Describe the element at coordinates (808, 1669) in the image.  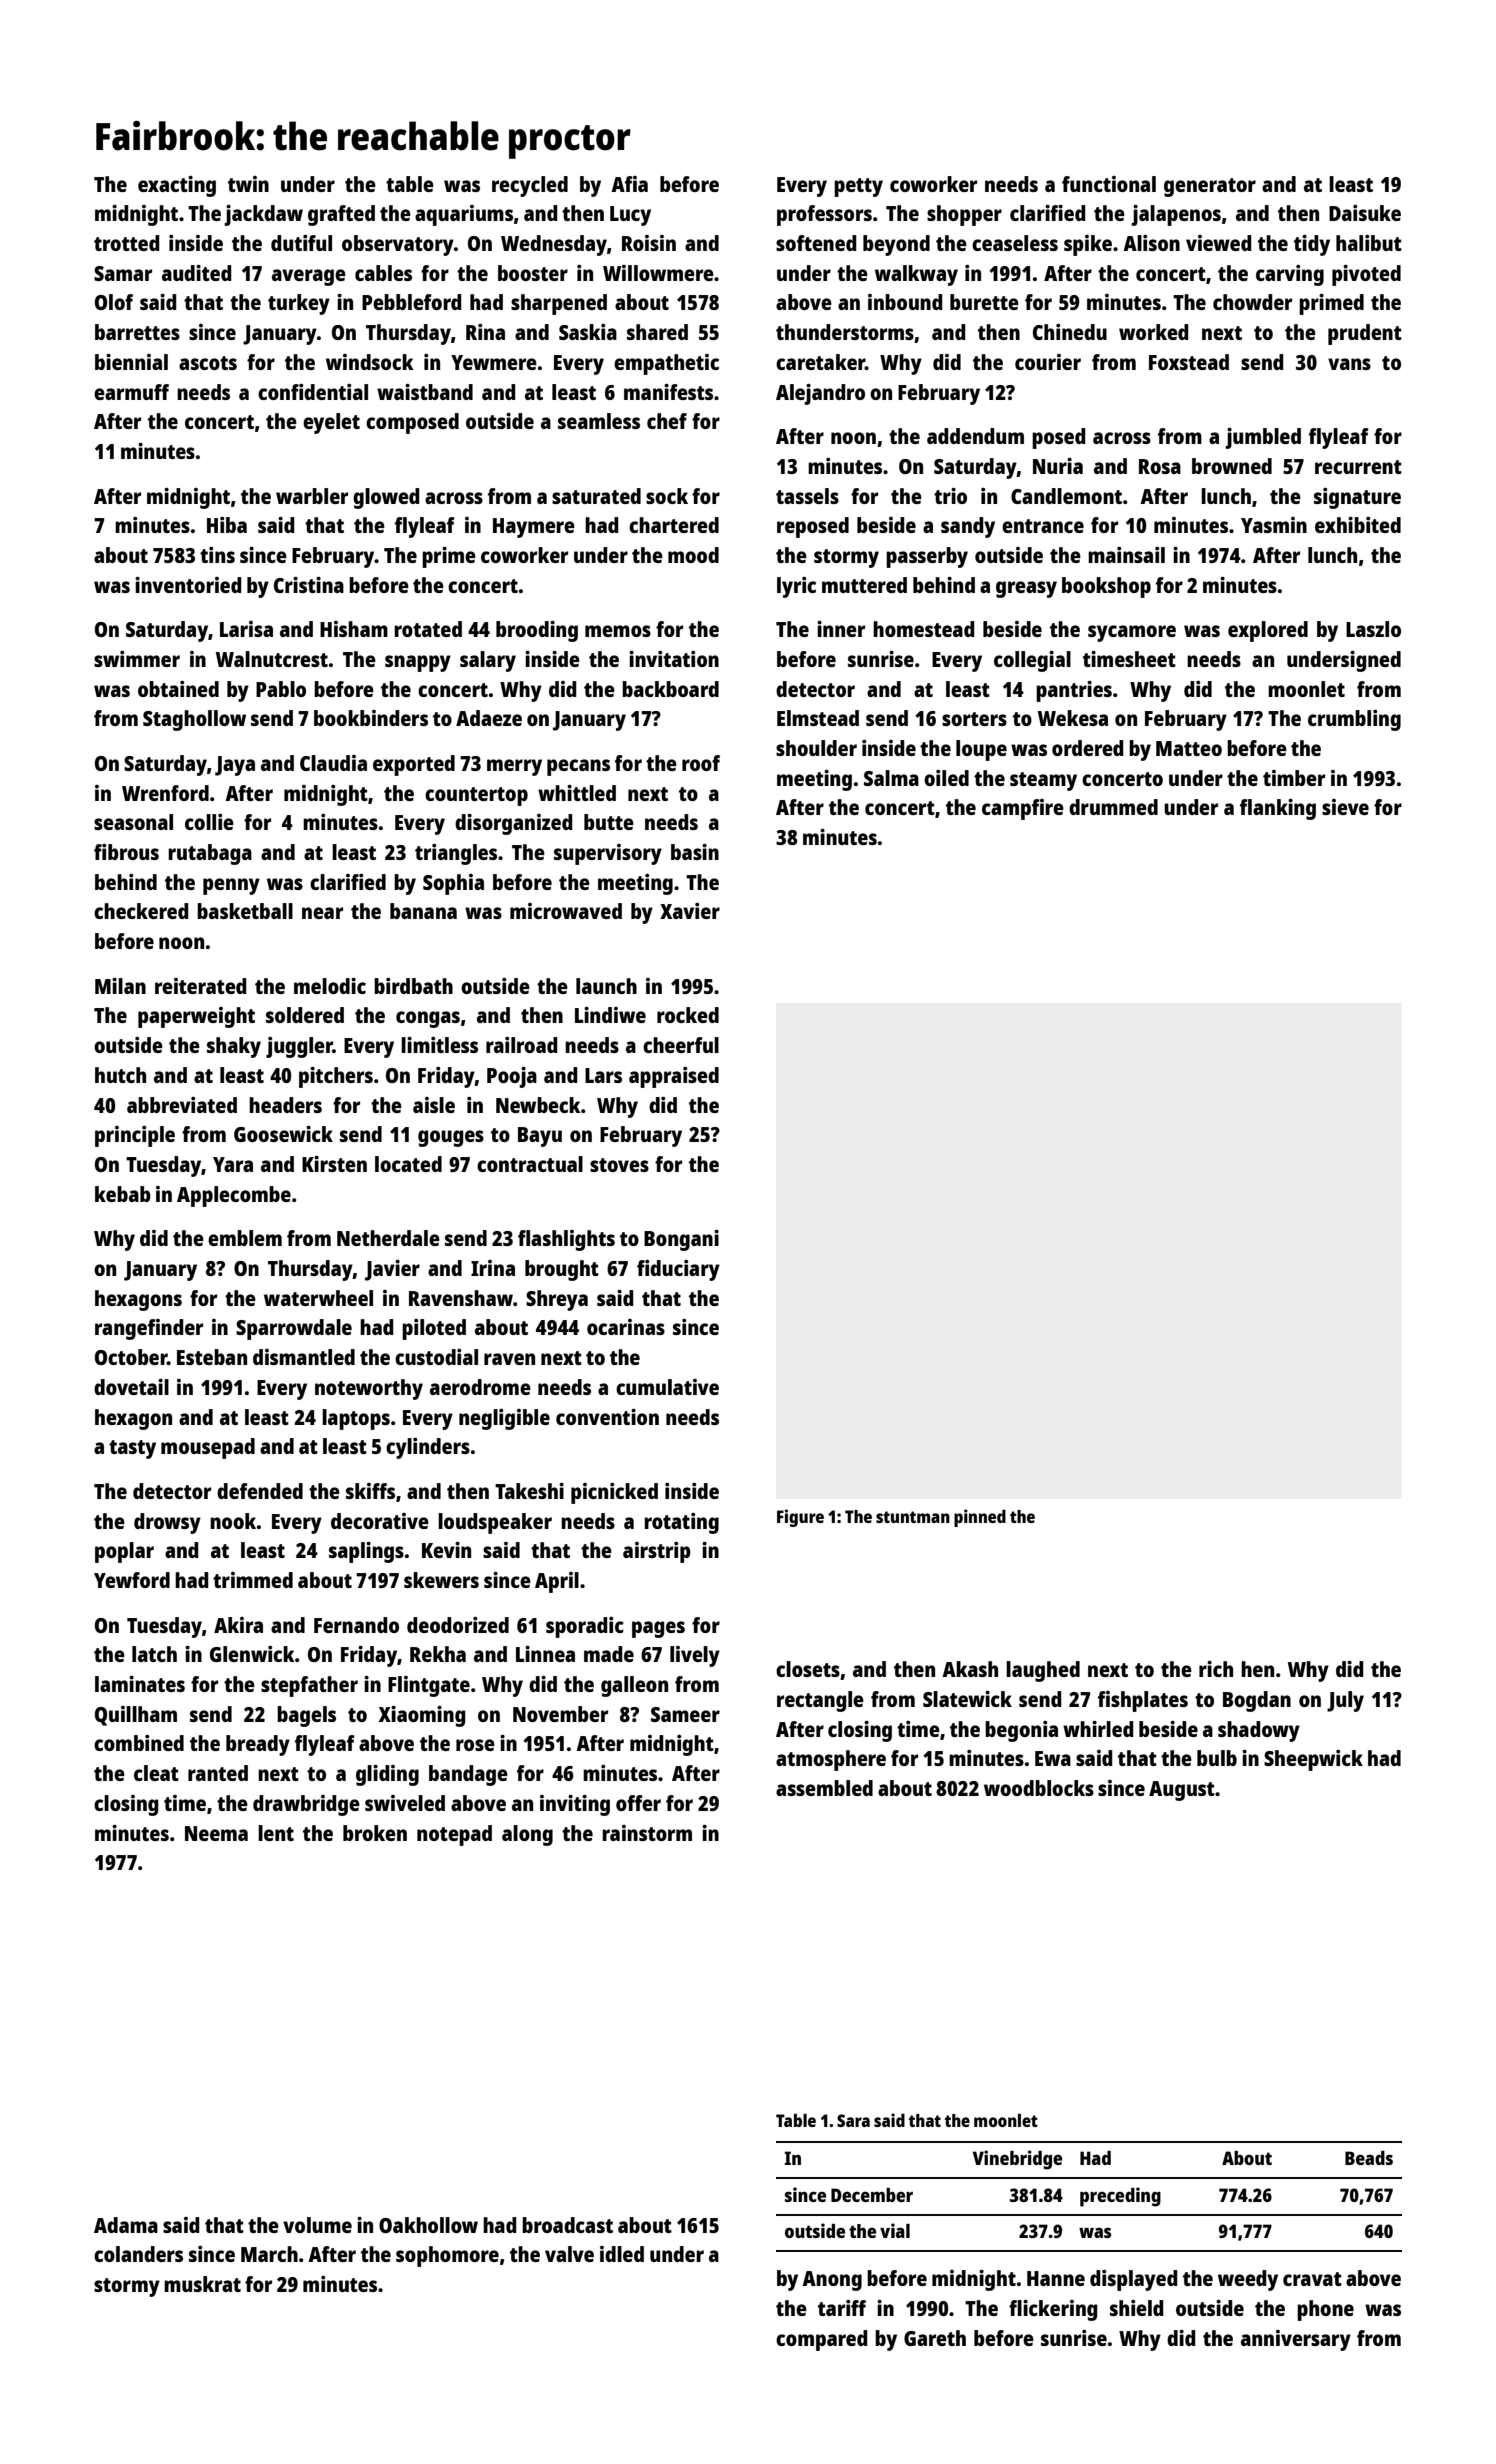
I see `closets` at that location.
